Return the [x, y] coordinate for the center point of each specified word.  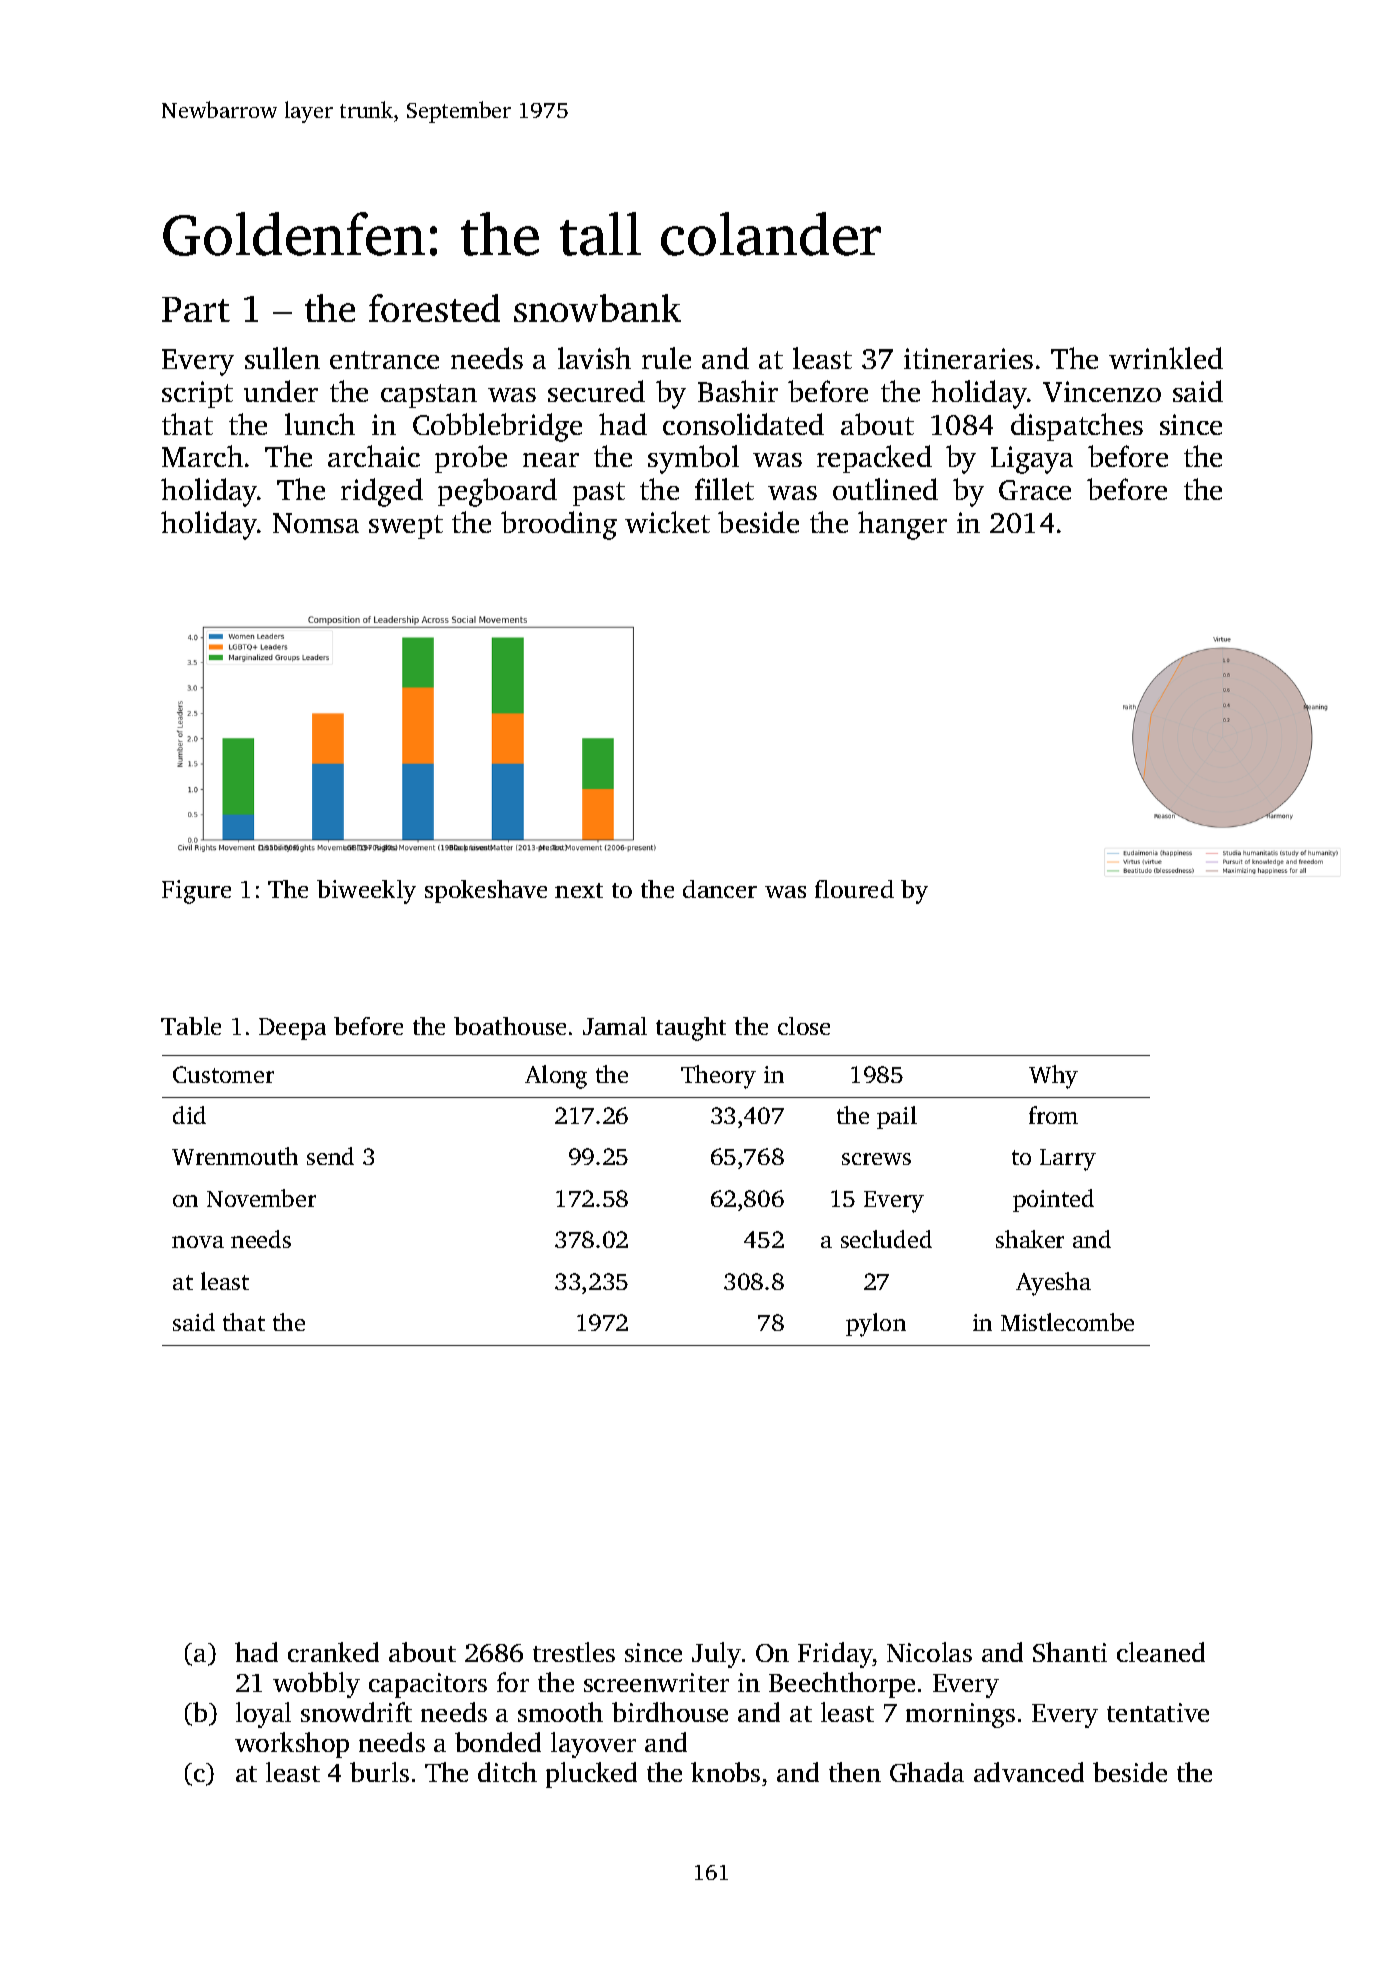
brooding [559, 525]
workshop [292, 1745]
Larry [1068, 1160]
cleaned [1161, 1652]
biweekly [366, 892]
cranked [333, 1652]
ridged [382, 492]
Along [556, 1077]
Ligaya [1032, 460]
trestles [574, 1652]
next [579, 890]
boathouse [510, 1026]
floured [854, 889]
